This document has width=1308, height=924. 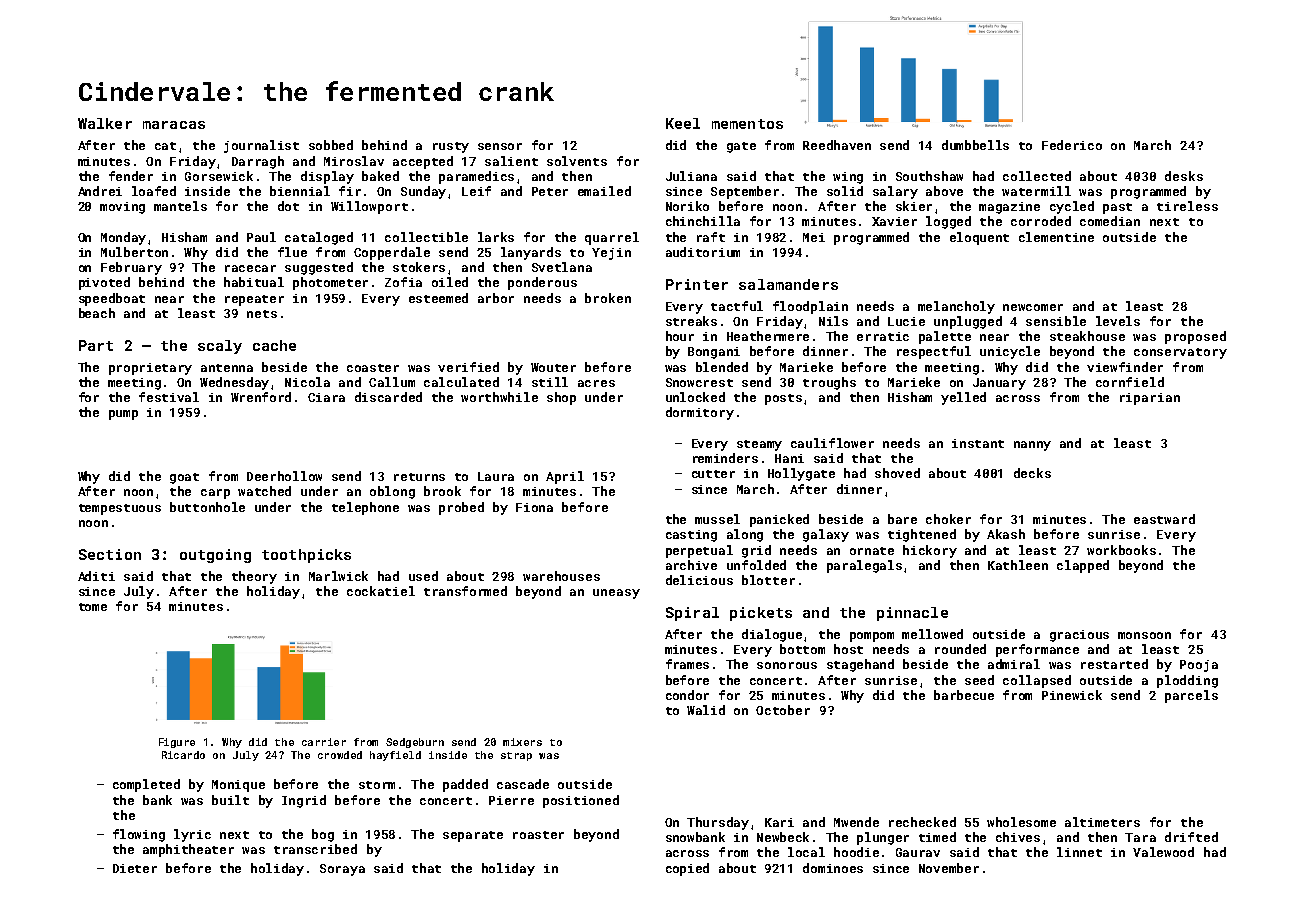 I want to click on mementos, so click(x=747, y=124).
